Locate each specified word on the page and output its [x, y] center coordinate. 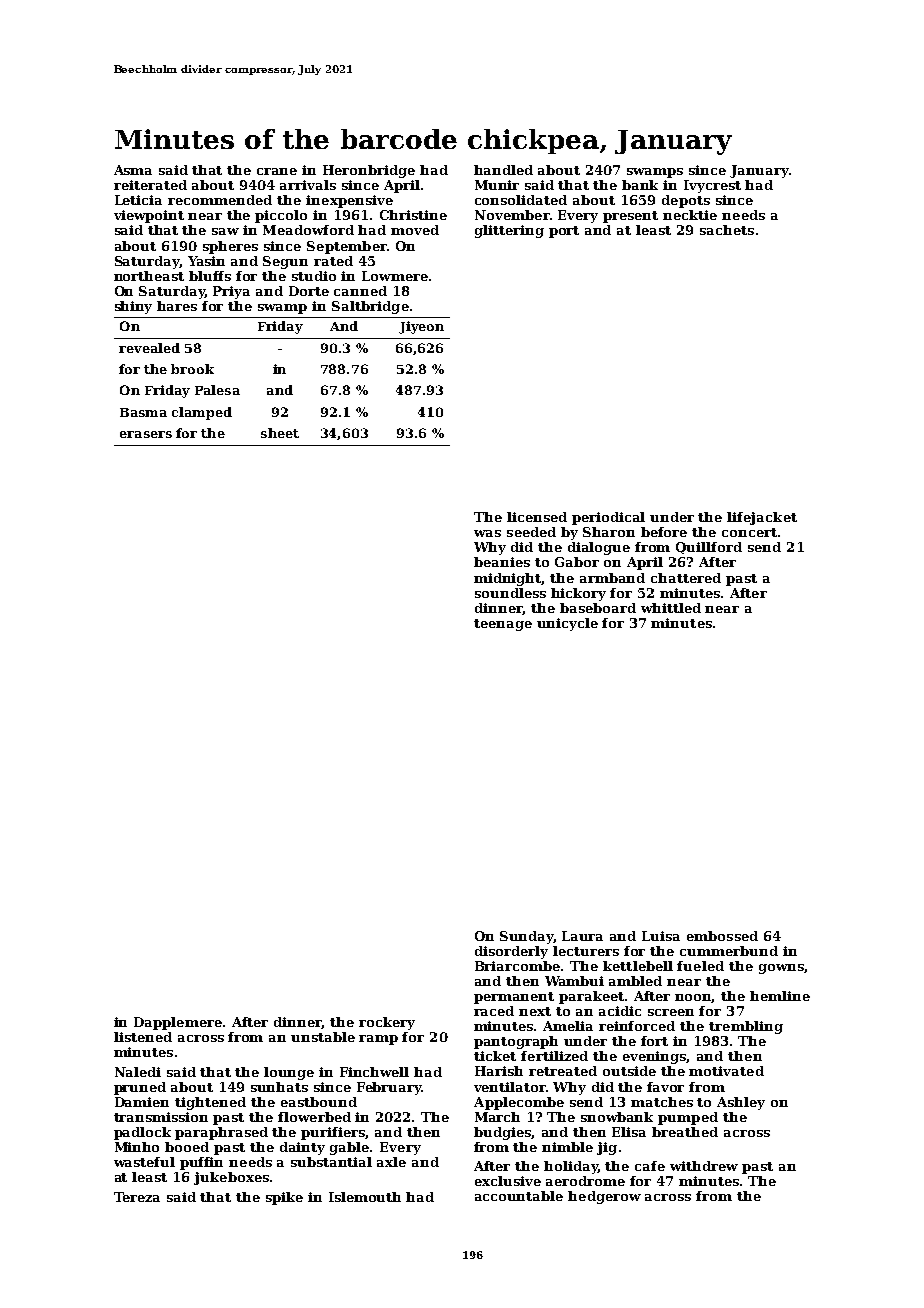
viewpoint [149, 216]
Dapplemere [178, 1023]
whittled [671, 608]
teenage [503, 625]
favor [665, 1087]
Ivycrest [712, 186]
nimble [567, 1147]
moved [415, 230]
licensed [537, 517]
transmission [161, 1117]
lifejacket [762, 518]
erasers [146, 434]
